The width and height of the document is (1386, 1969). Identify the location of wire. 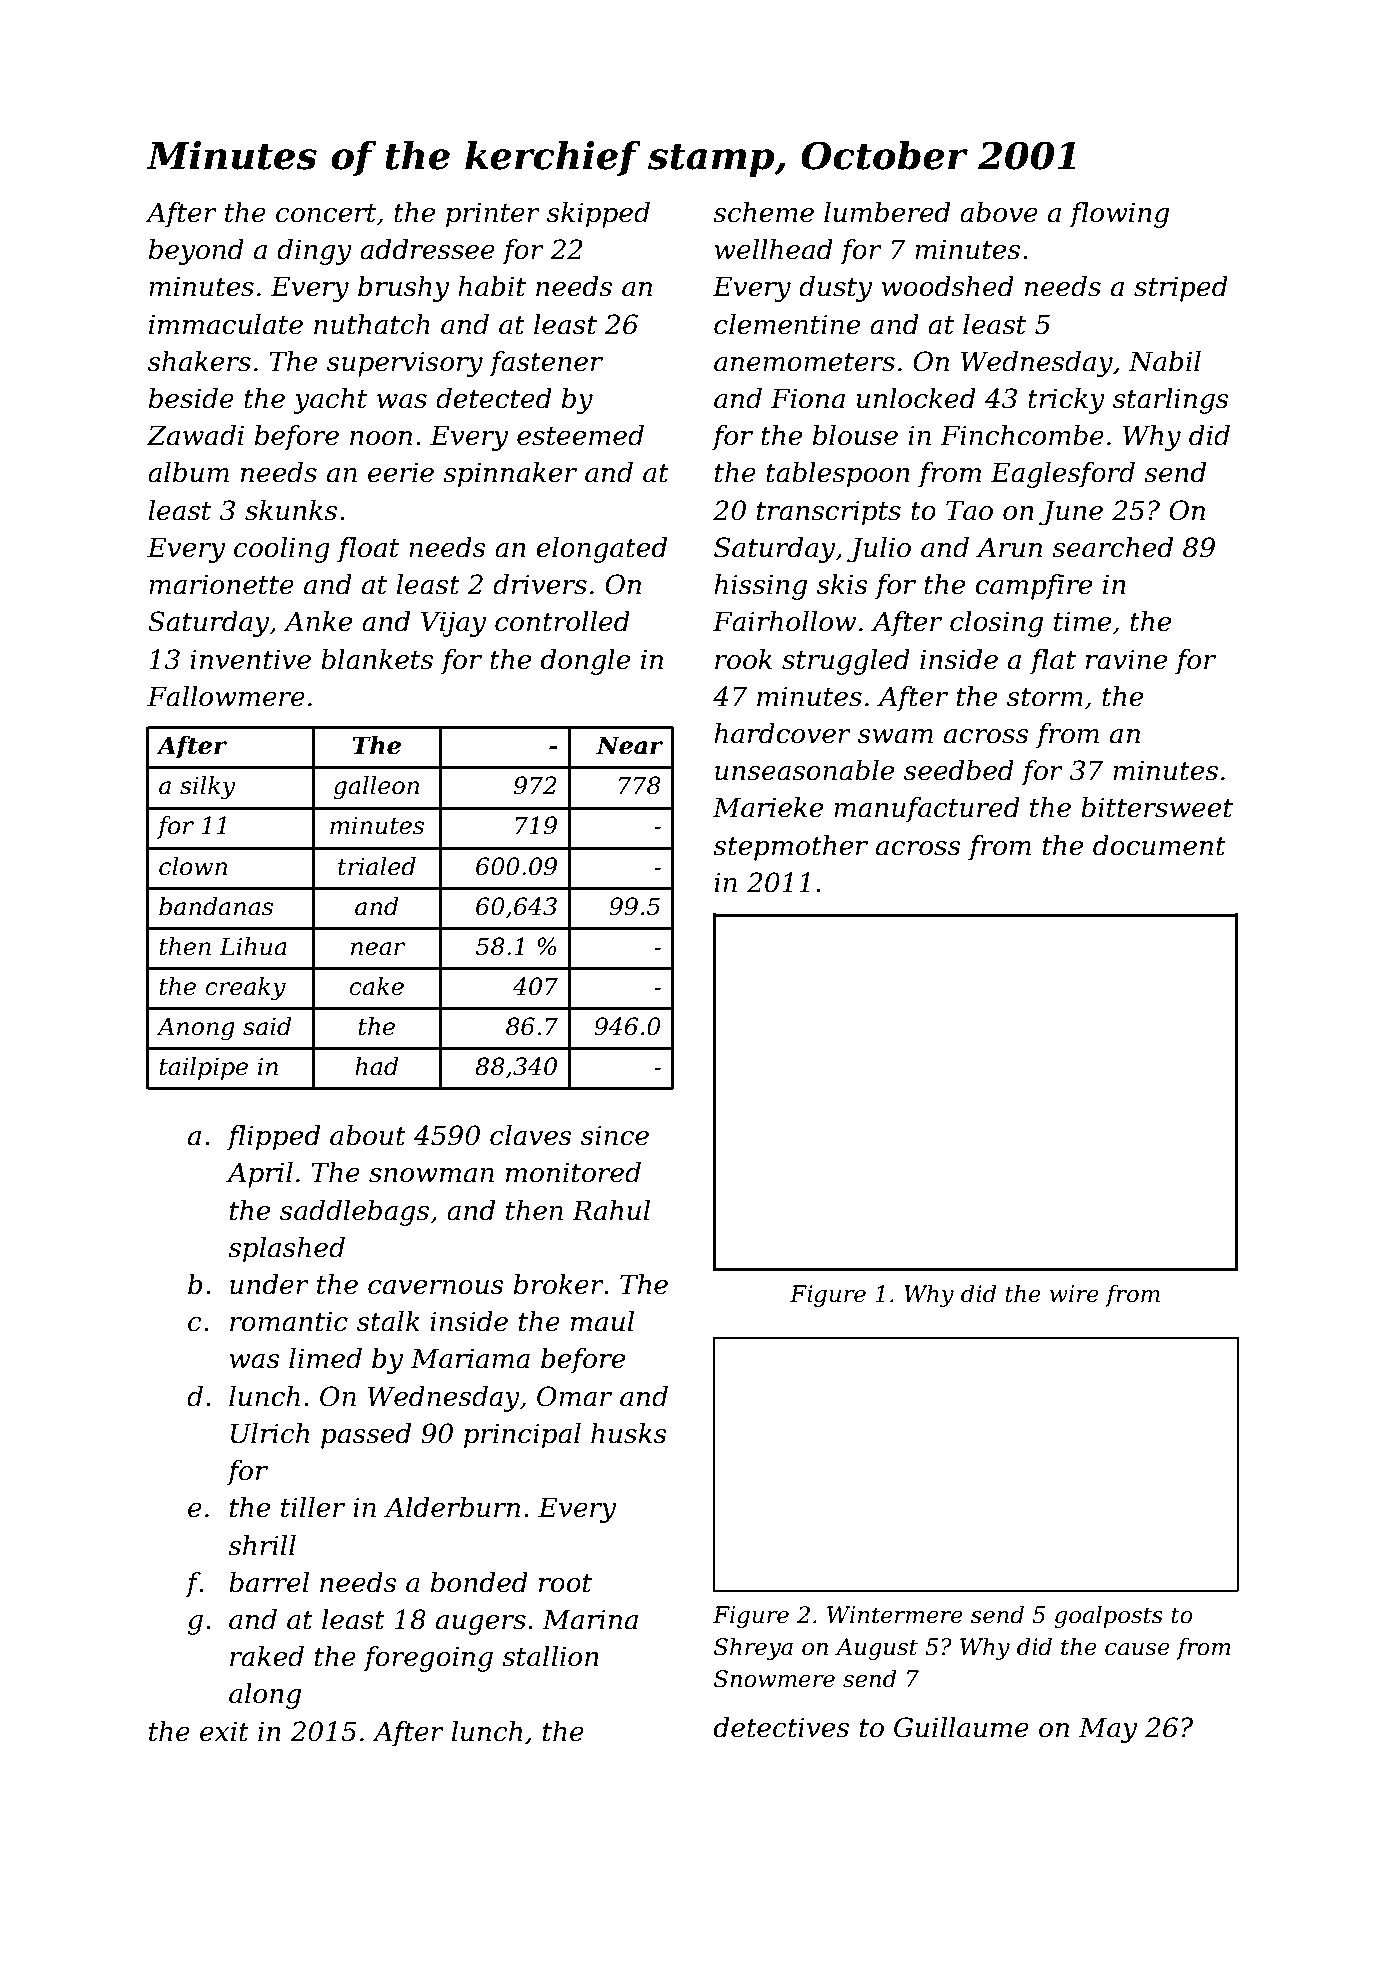
(1074, 1294).
